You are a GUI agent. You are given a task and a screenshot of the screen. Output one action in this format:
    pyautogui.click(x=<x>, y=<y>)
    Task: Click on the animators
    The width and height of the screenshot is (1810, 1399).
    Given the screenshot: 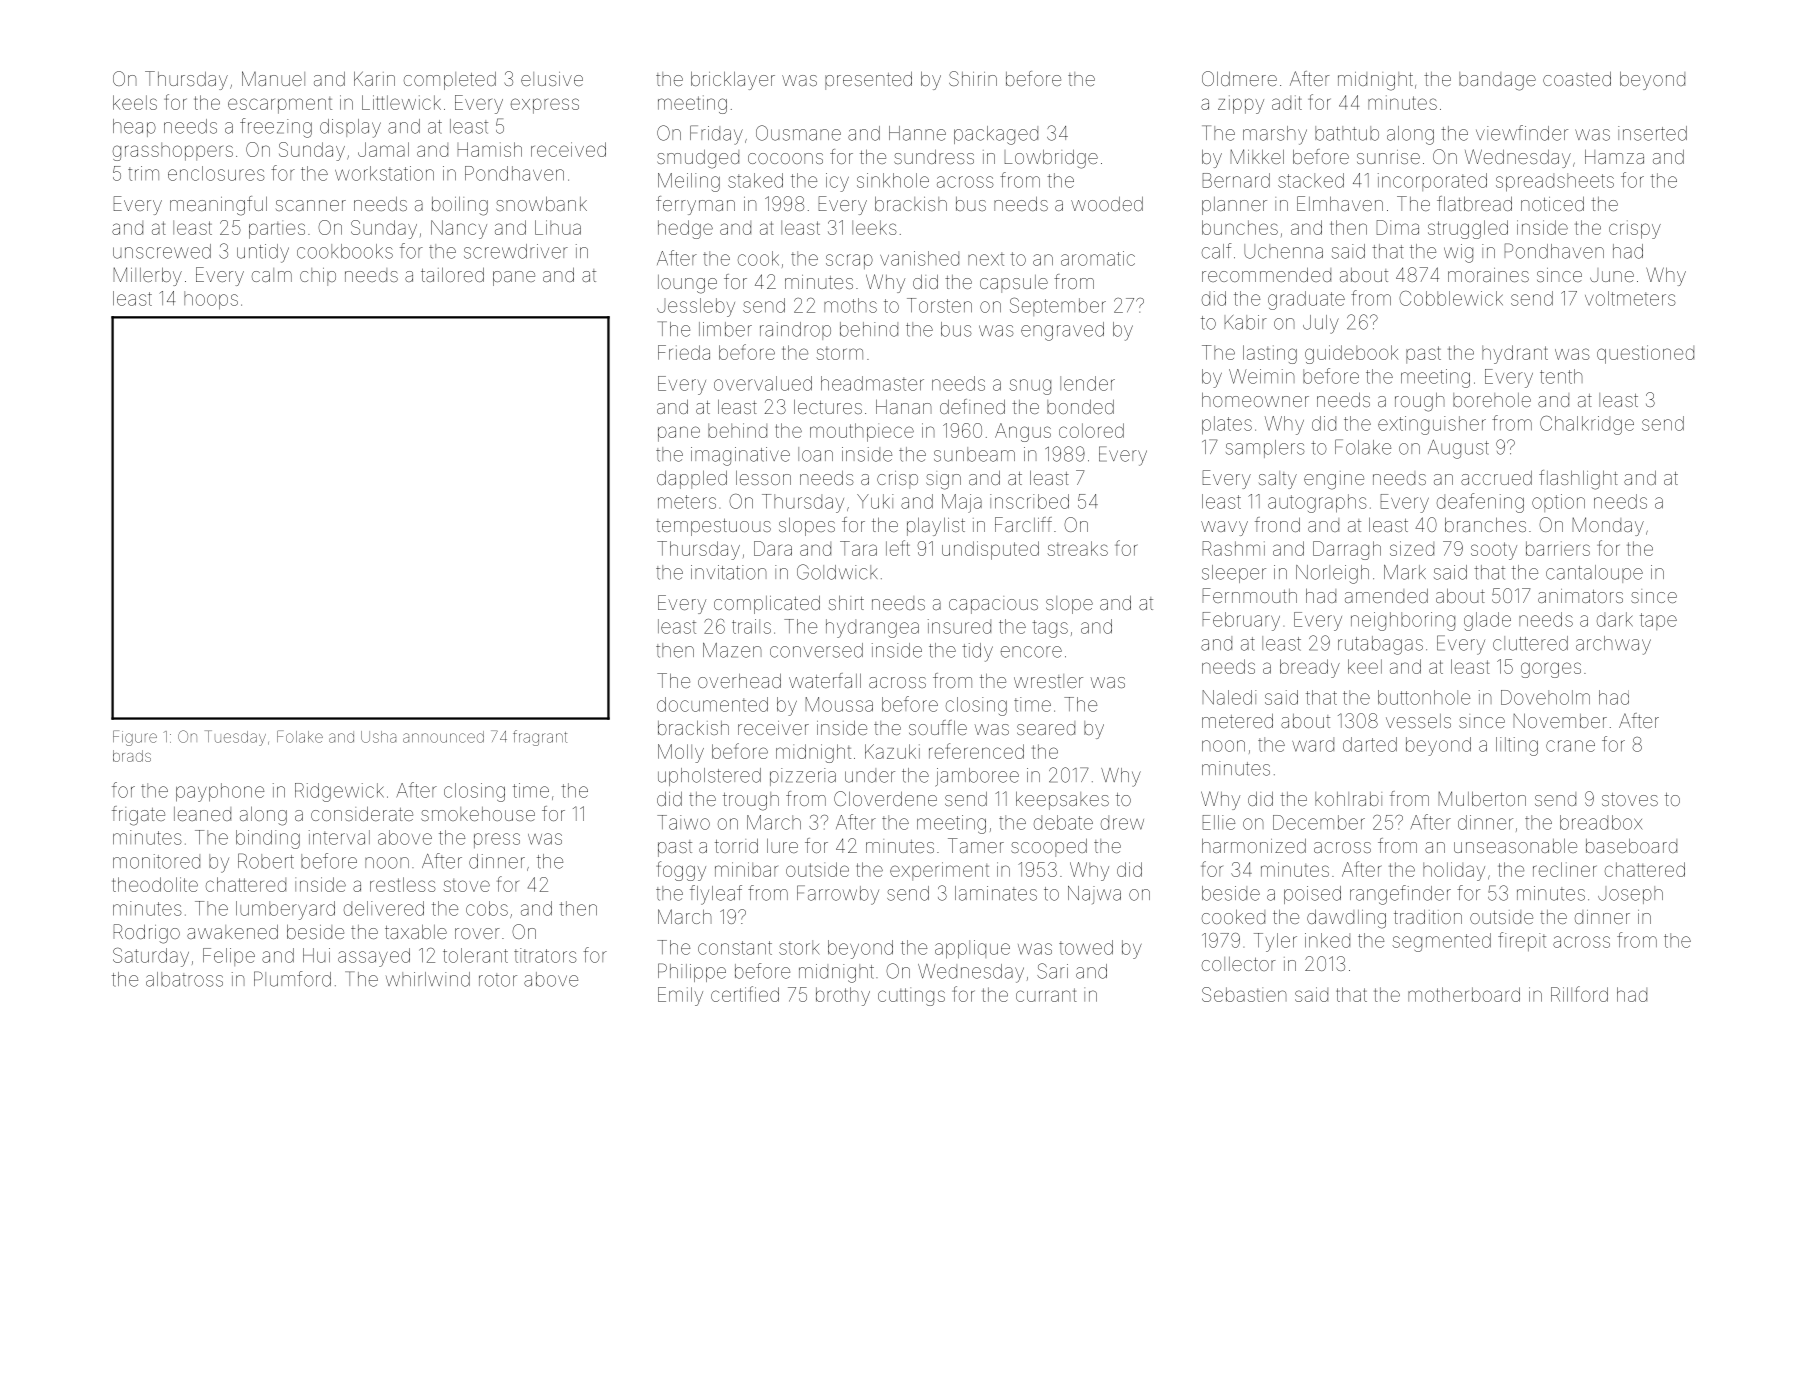 What is the action you would take?
    pyautogui.click(x=1580, y=596)
